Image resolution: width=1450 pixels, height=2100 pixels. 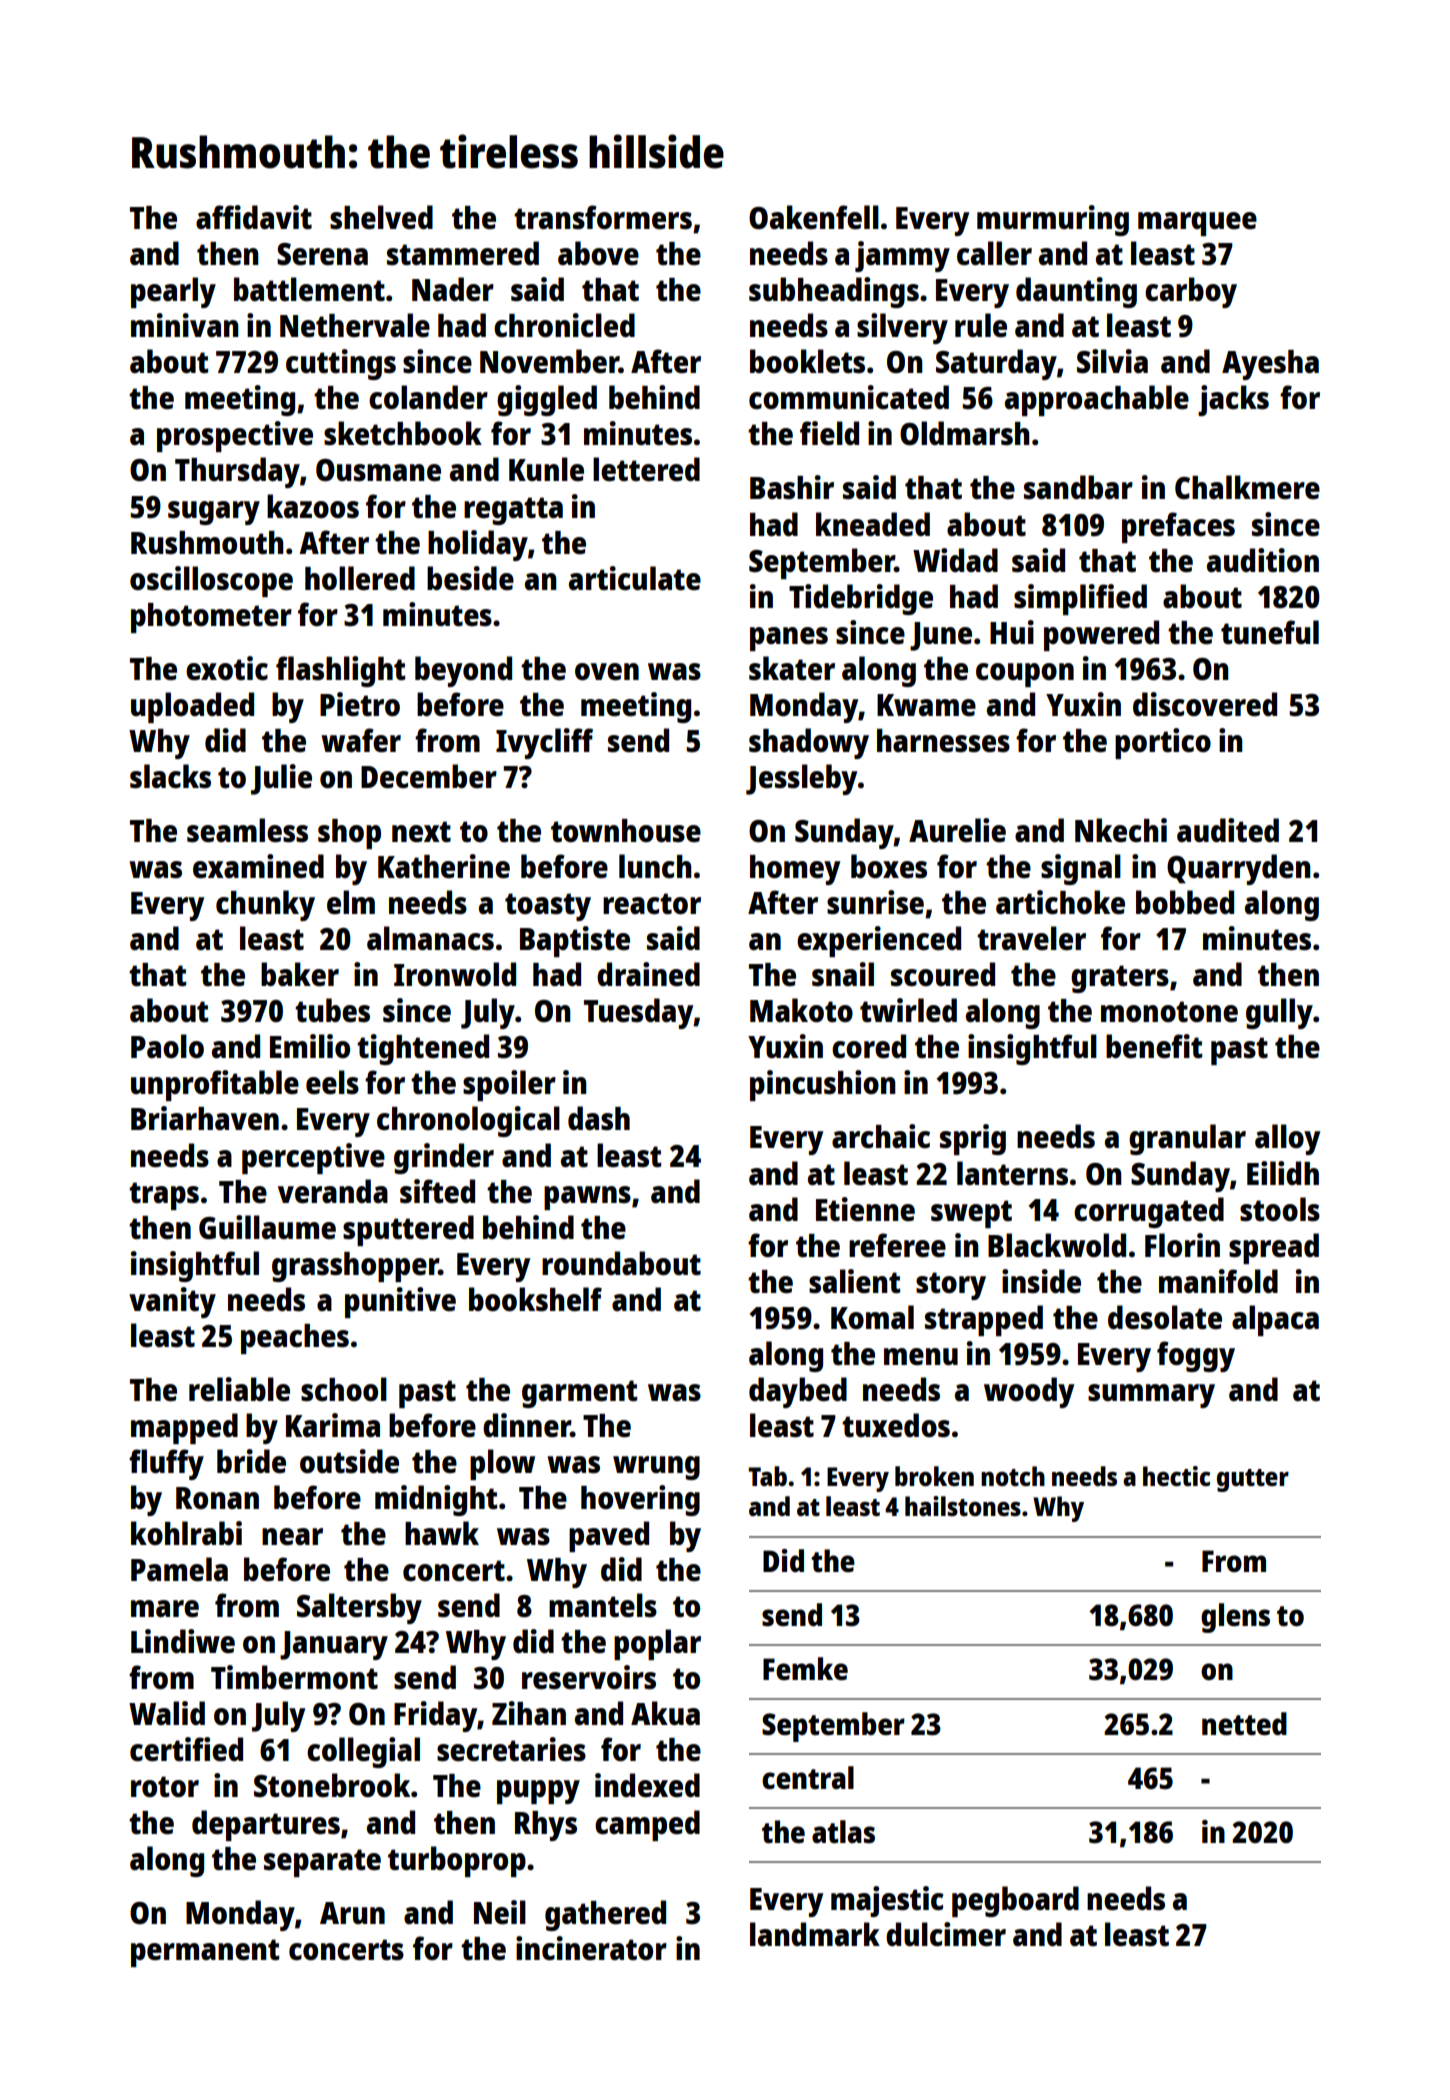 I want to click on pegboard, so click(x=1015, y=1901).
